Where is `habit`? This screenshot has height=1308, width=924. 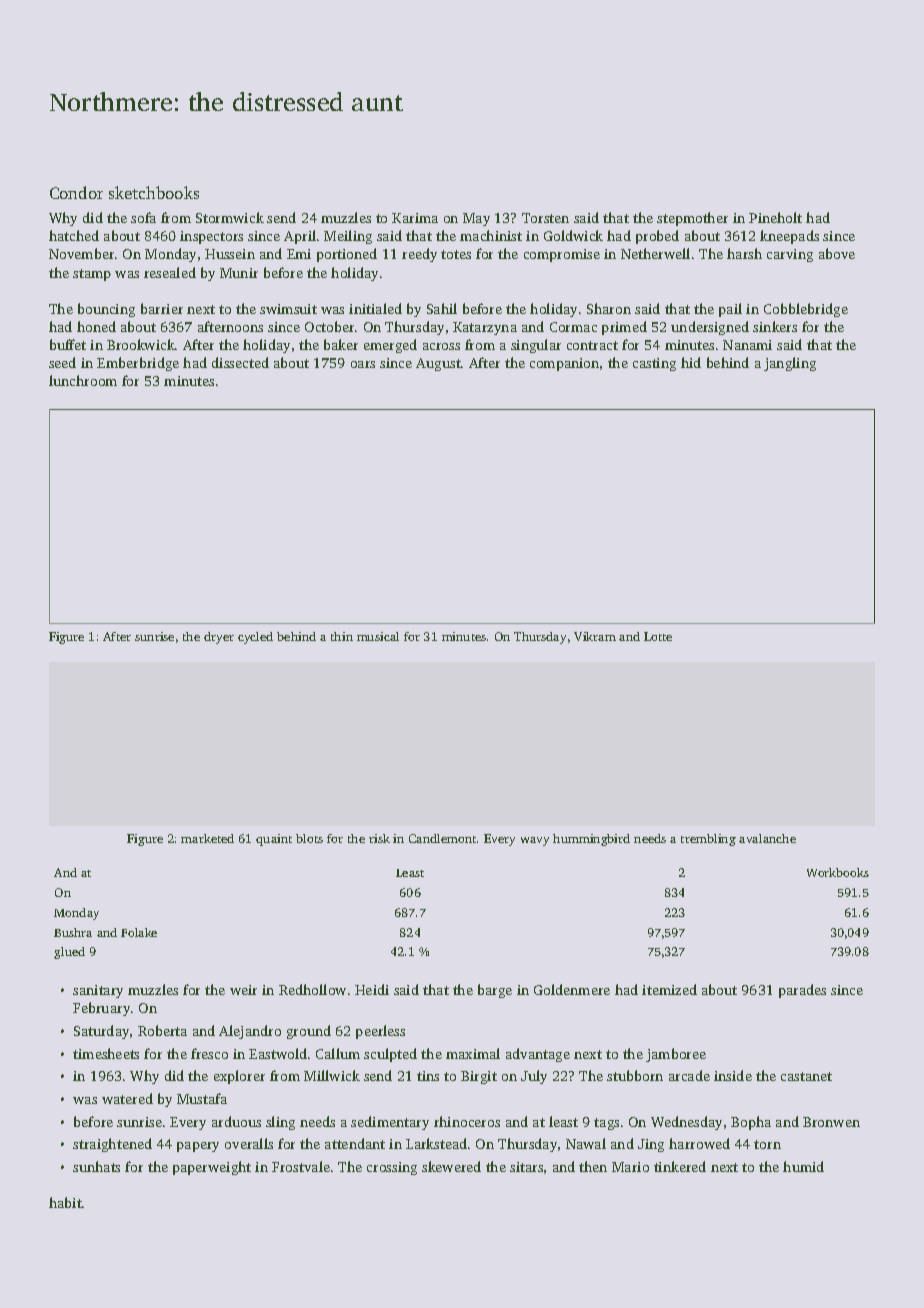 habit is located at coordinates (65, 1202).
